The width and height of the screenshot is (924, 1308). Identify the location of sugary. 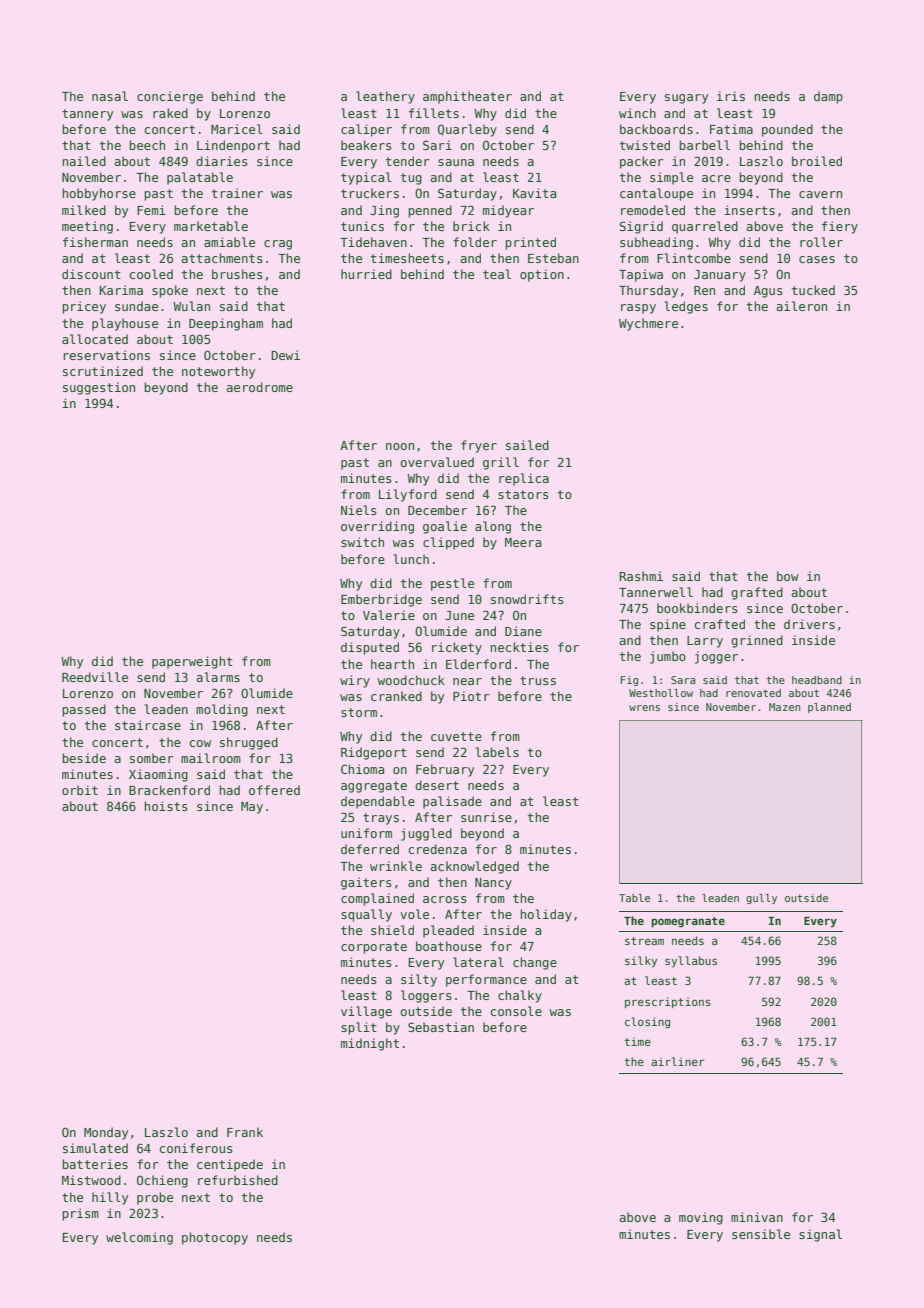
(686, 99).
